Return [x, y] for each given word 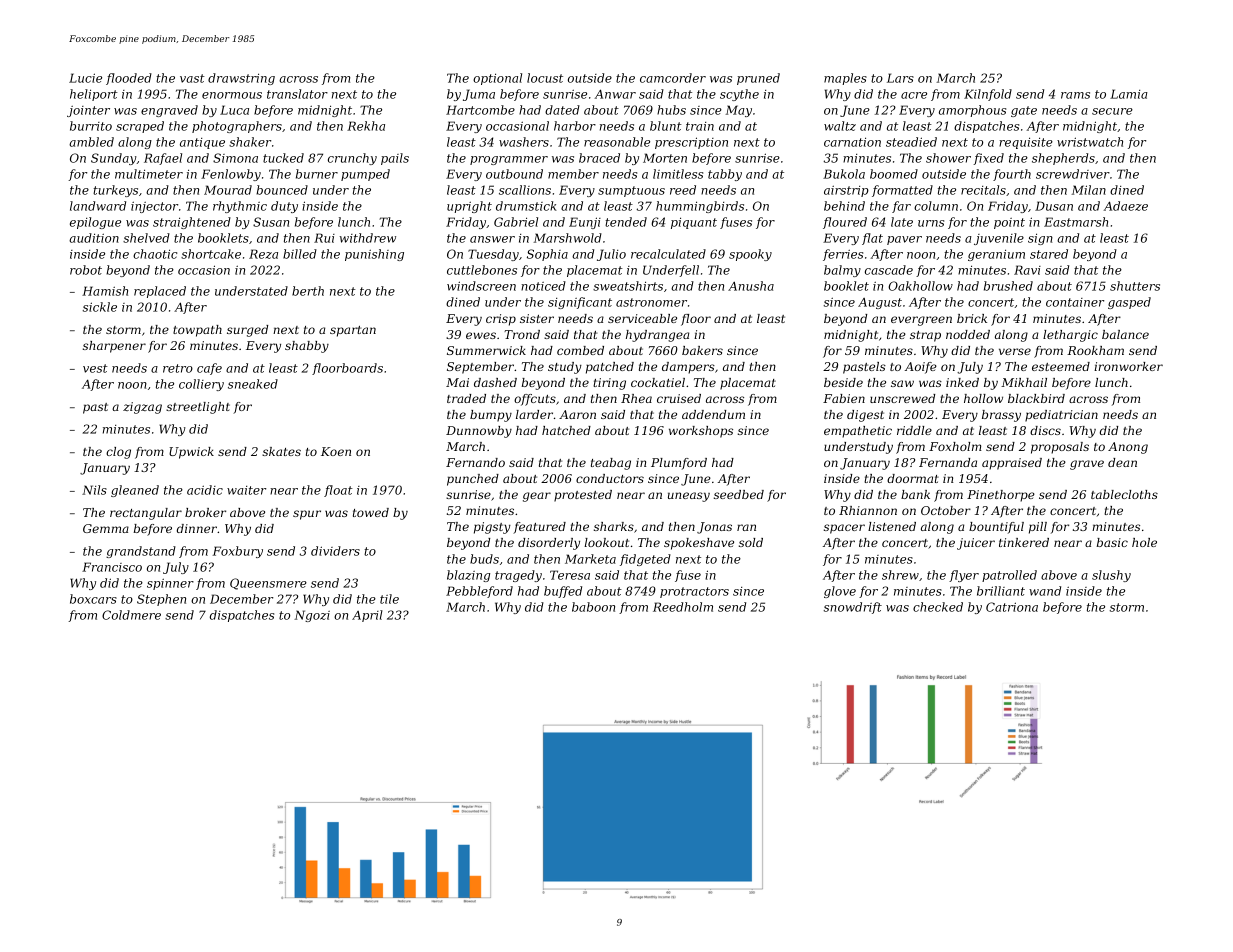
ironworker [1128, 366]
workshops [701, 432]
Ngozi [312, 616]
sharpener [114, 347]
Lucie [85, 78]
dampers [688, 368]
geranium [996, 255]
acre [914, 95]
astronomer [651, 302]
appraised [1012, 464]
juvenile [999, 239]
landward [98, 206]
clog [118, 453]
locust [545, 78]
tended [626, 222]
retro [178, 368]
